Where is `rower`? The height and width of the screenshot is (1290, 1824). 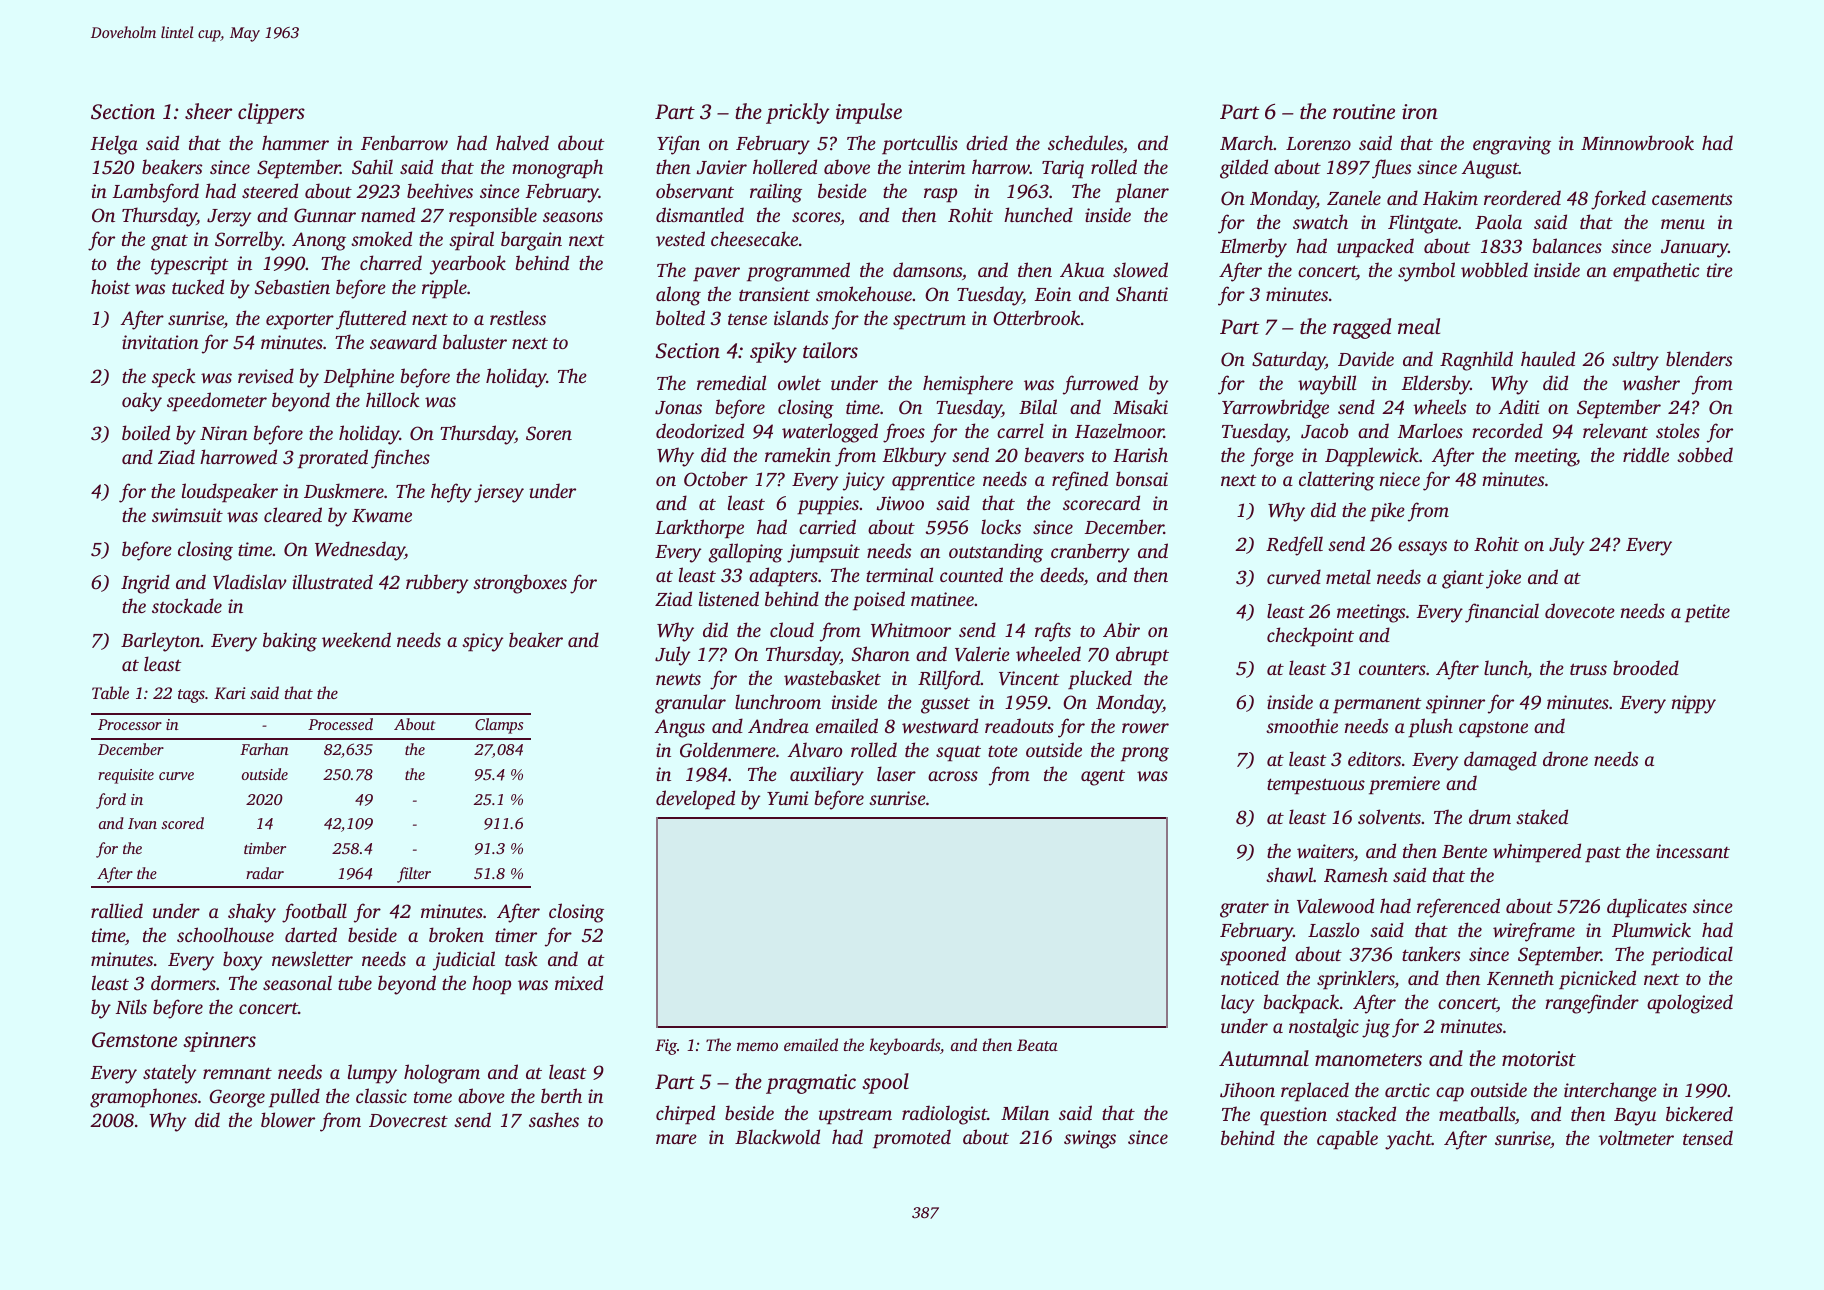 rower is located at coordinates (1145, 728).
